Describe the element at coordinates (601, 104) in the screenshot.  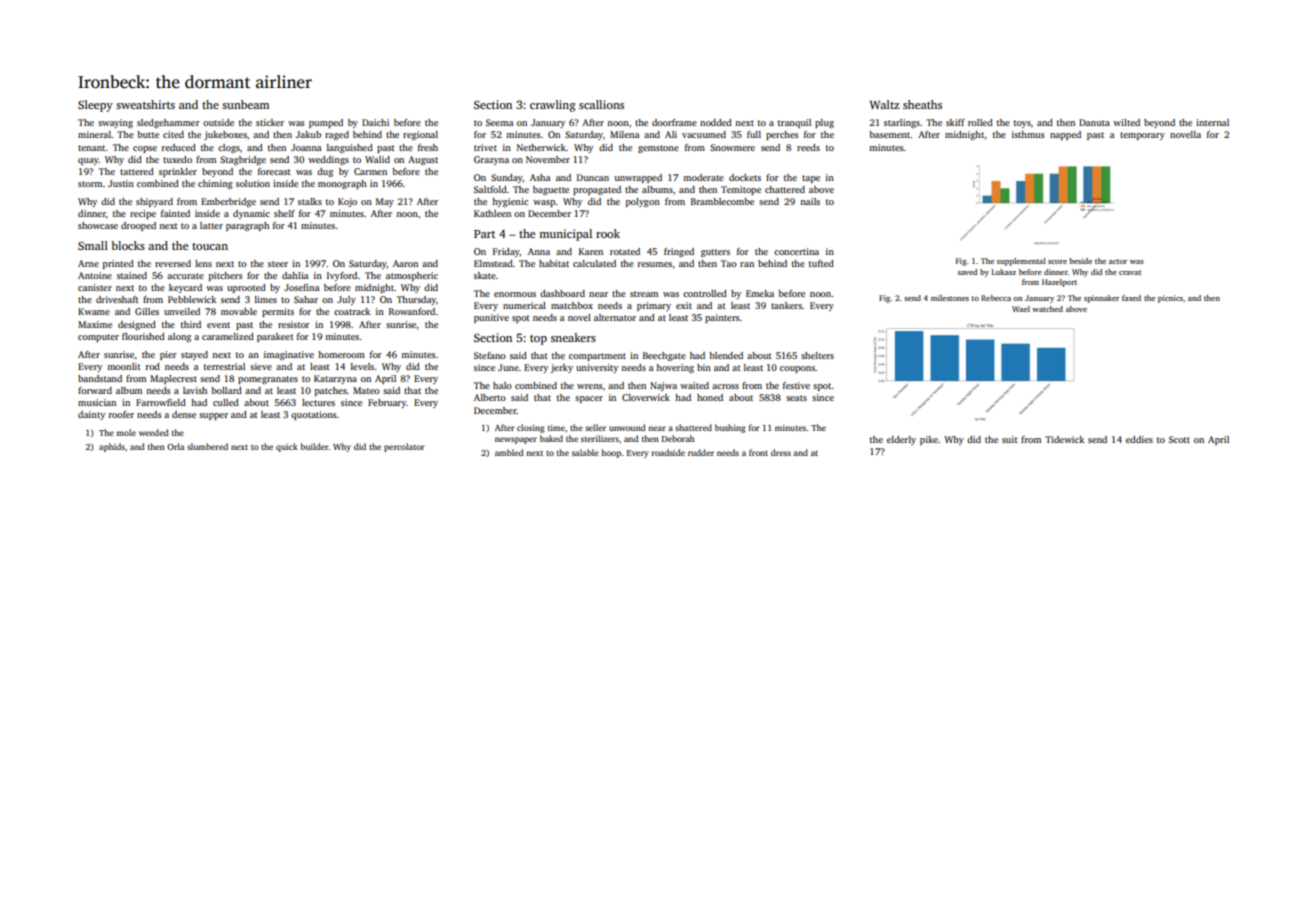
I see `scallions` at that location.
